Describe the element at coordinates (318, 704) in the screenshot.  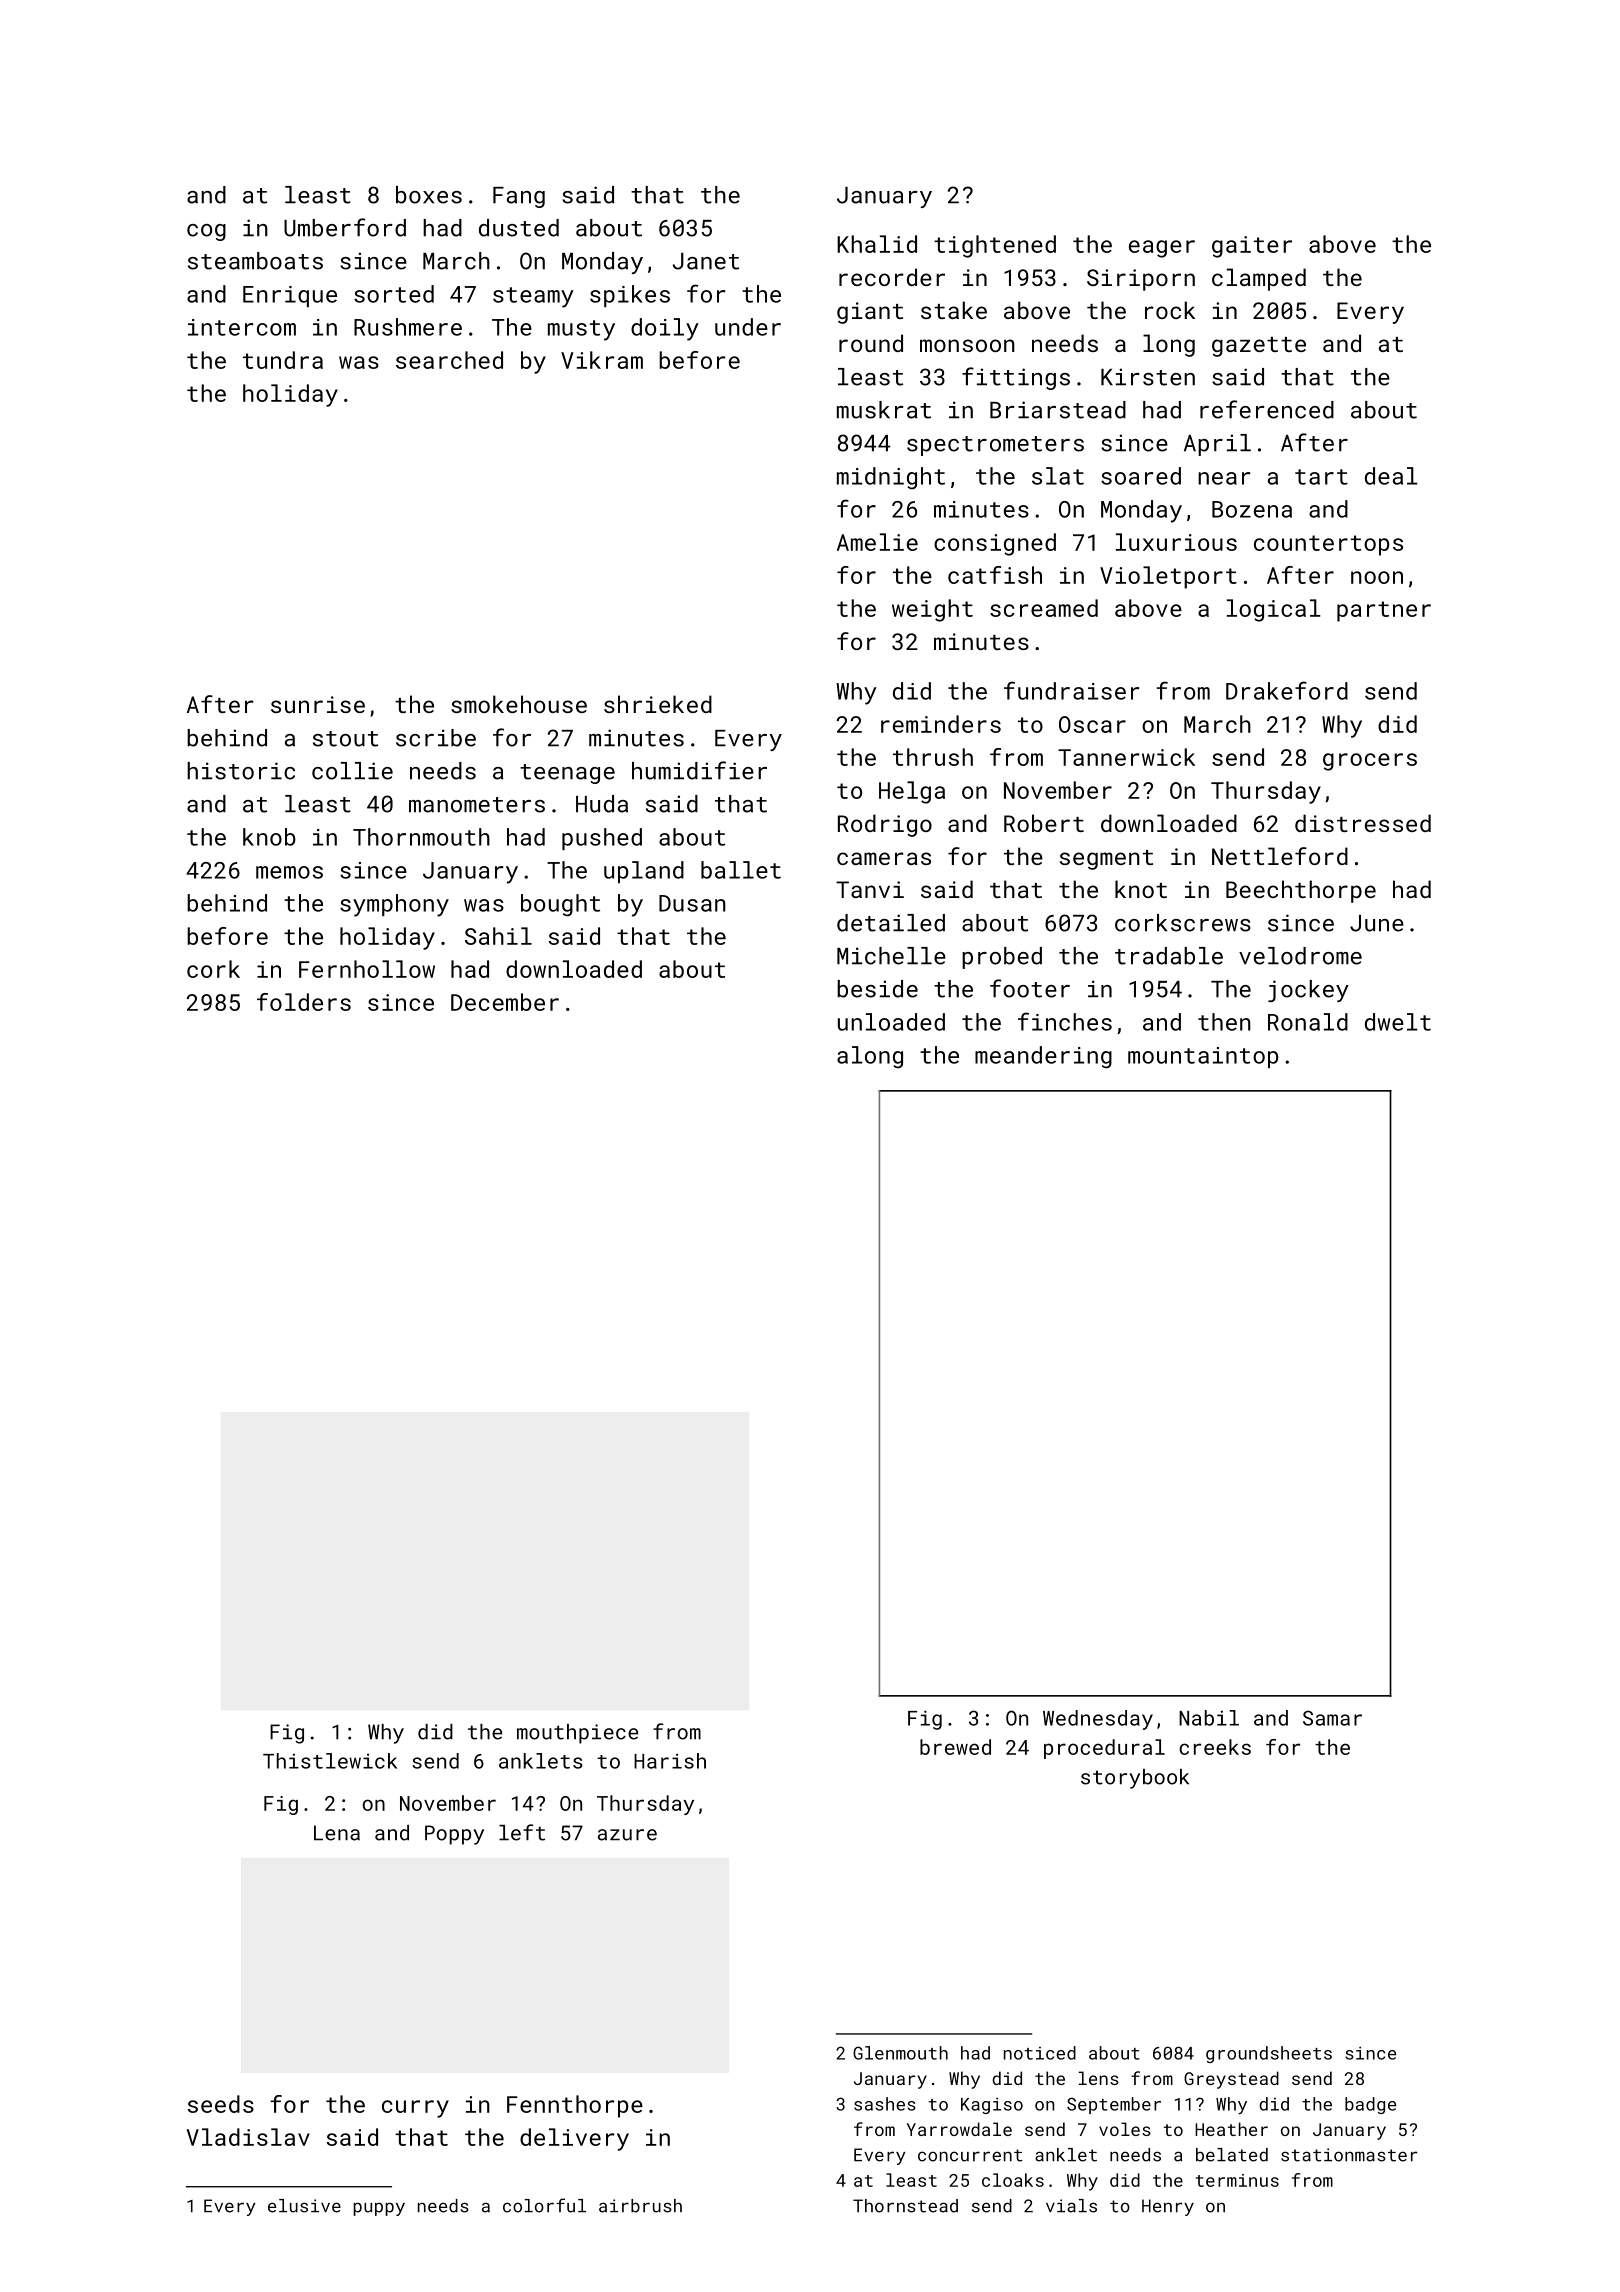
I see `sunrise` at that location.
